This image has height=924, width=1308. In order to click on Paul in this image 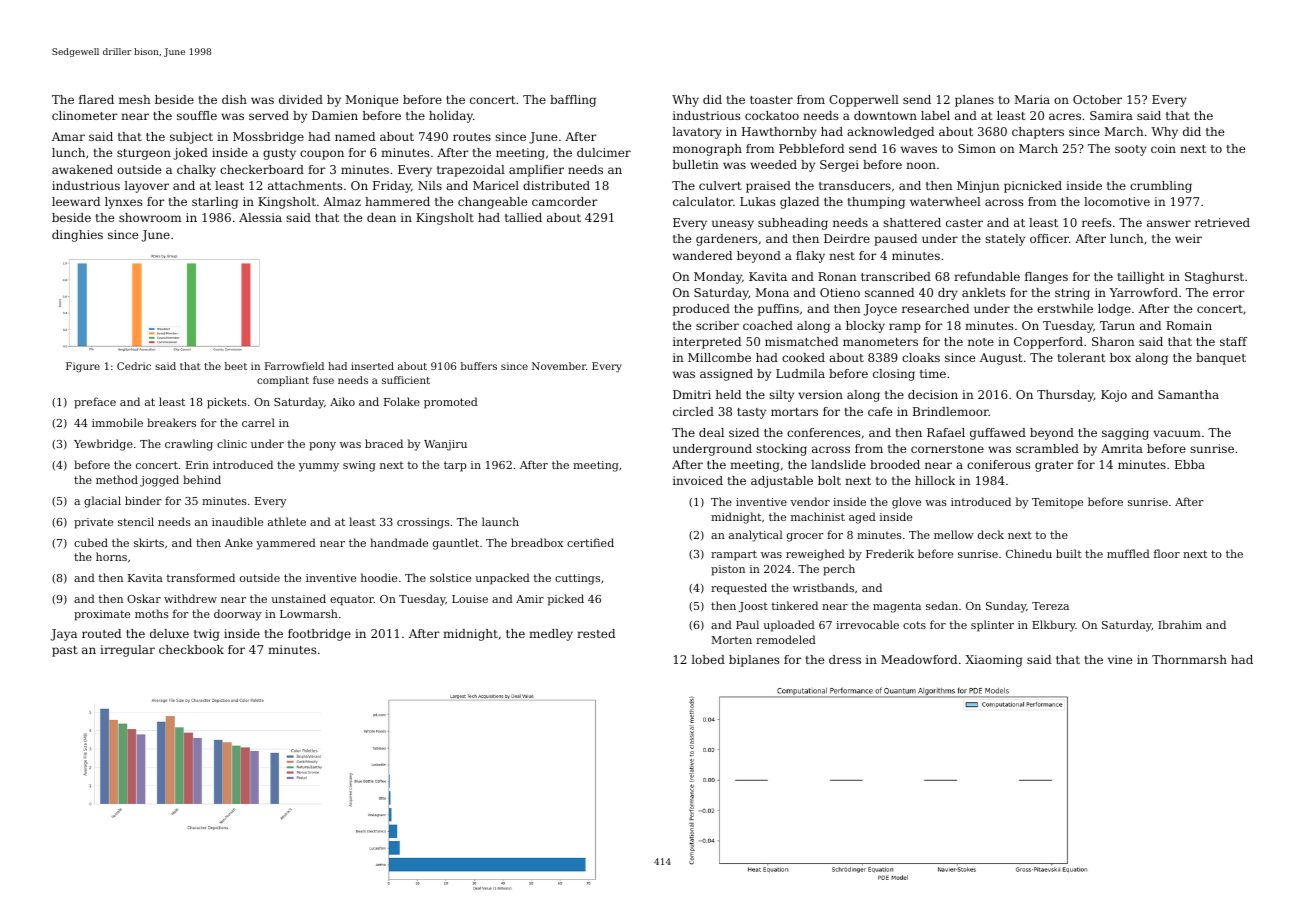, I will do `click(747, 624)`.
